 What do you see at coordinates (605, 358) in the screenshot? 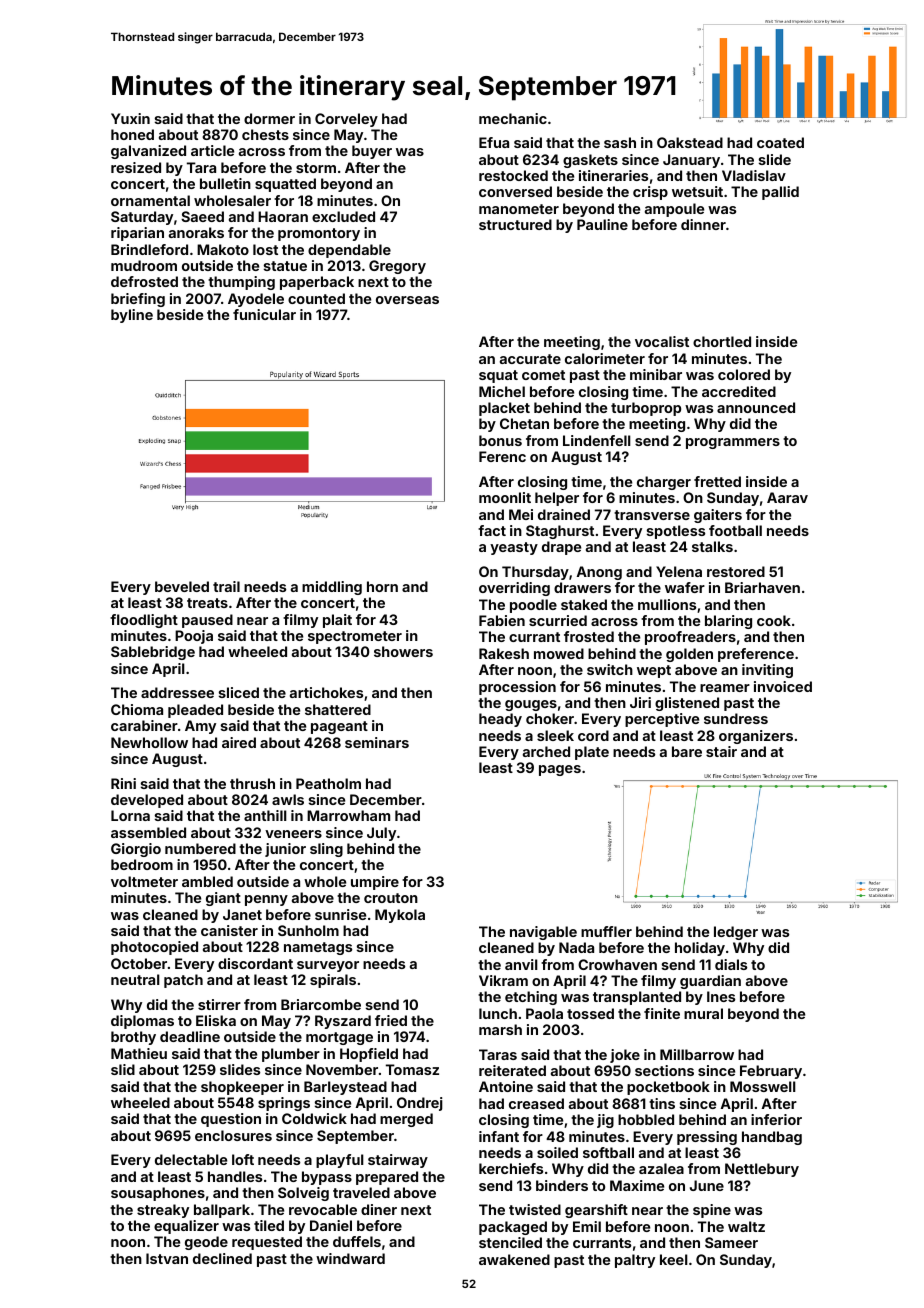
I see `calorimeter` at bounding box center [605, 358].
